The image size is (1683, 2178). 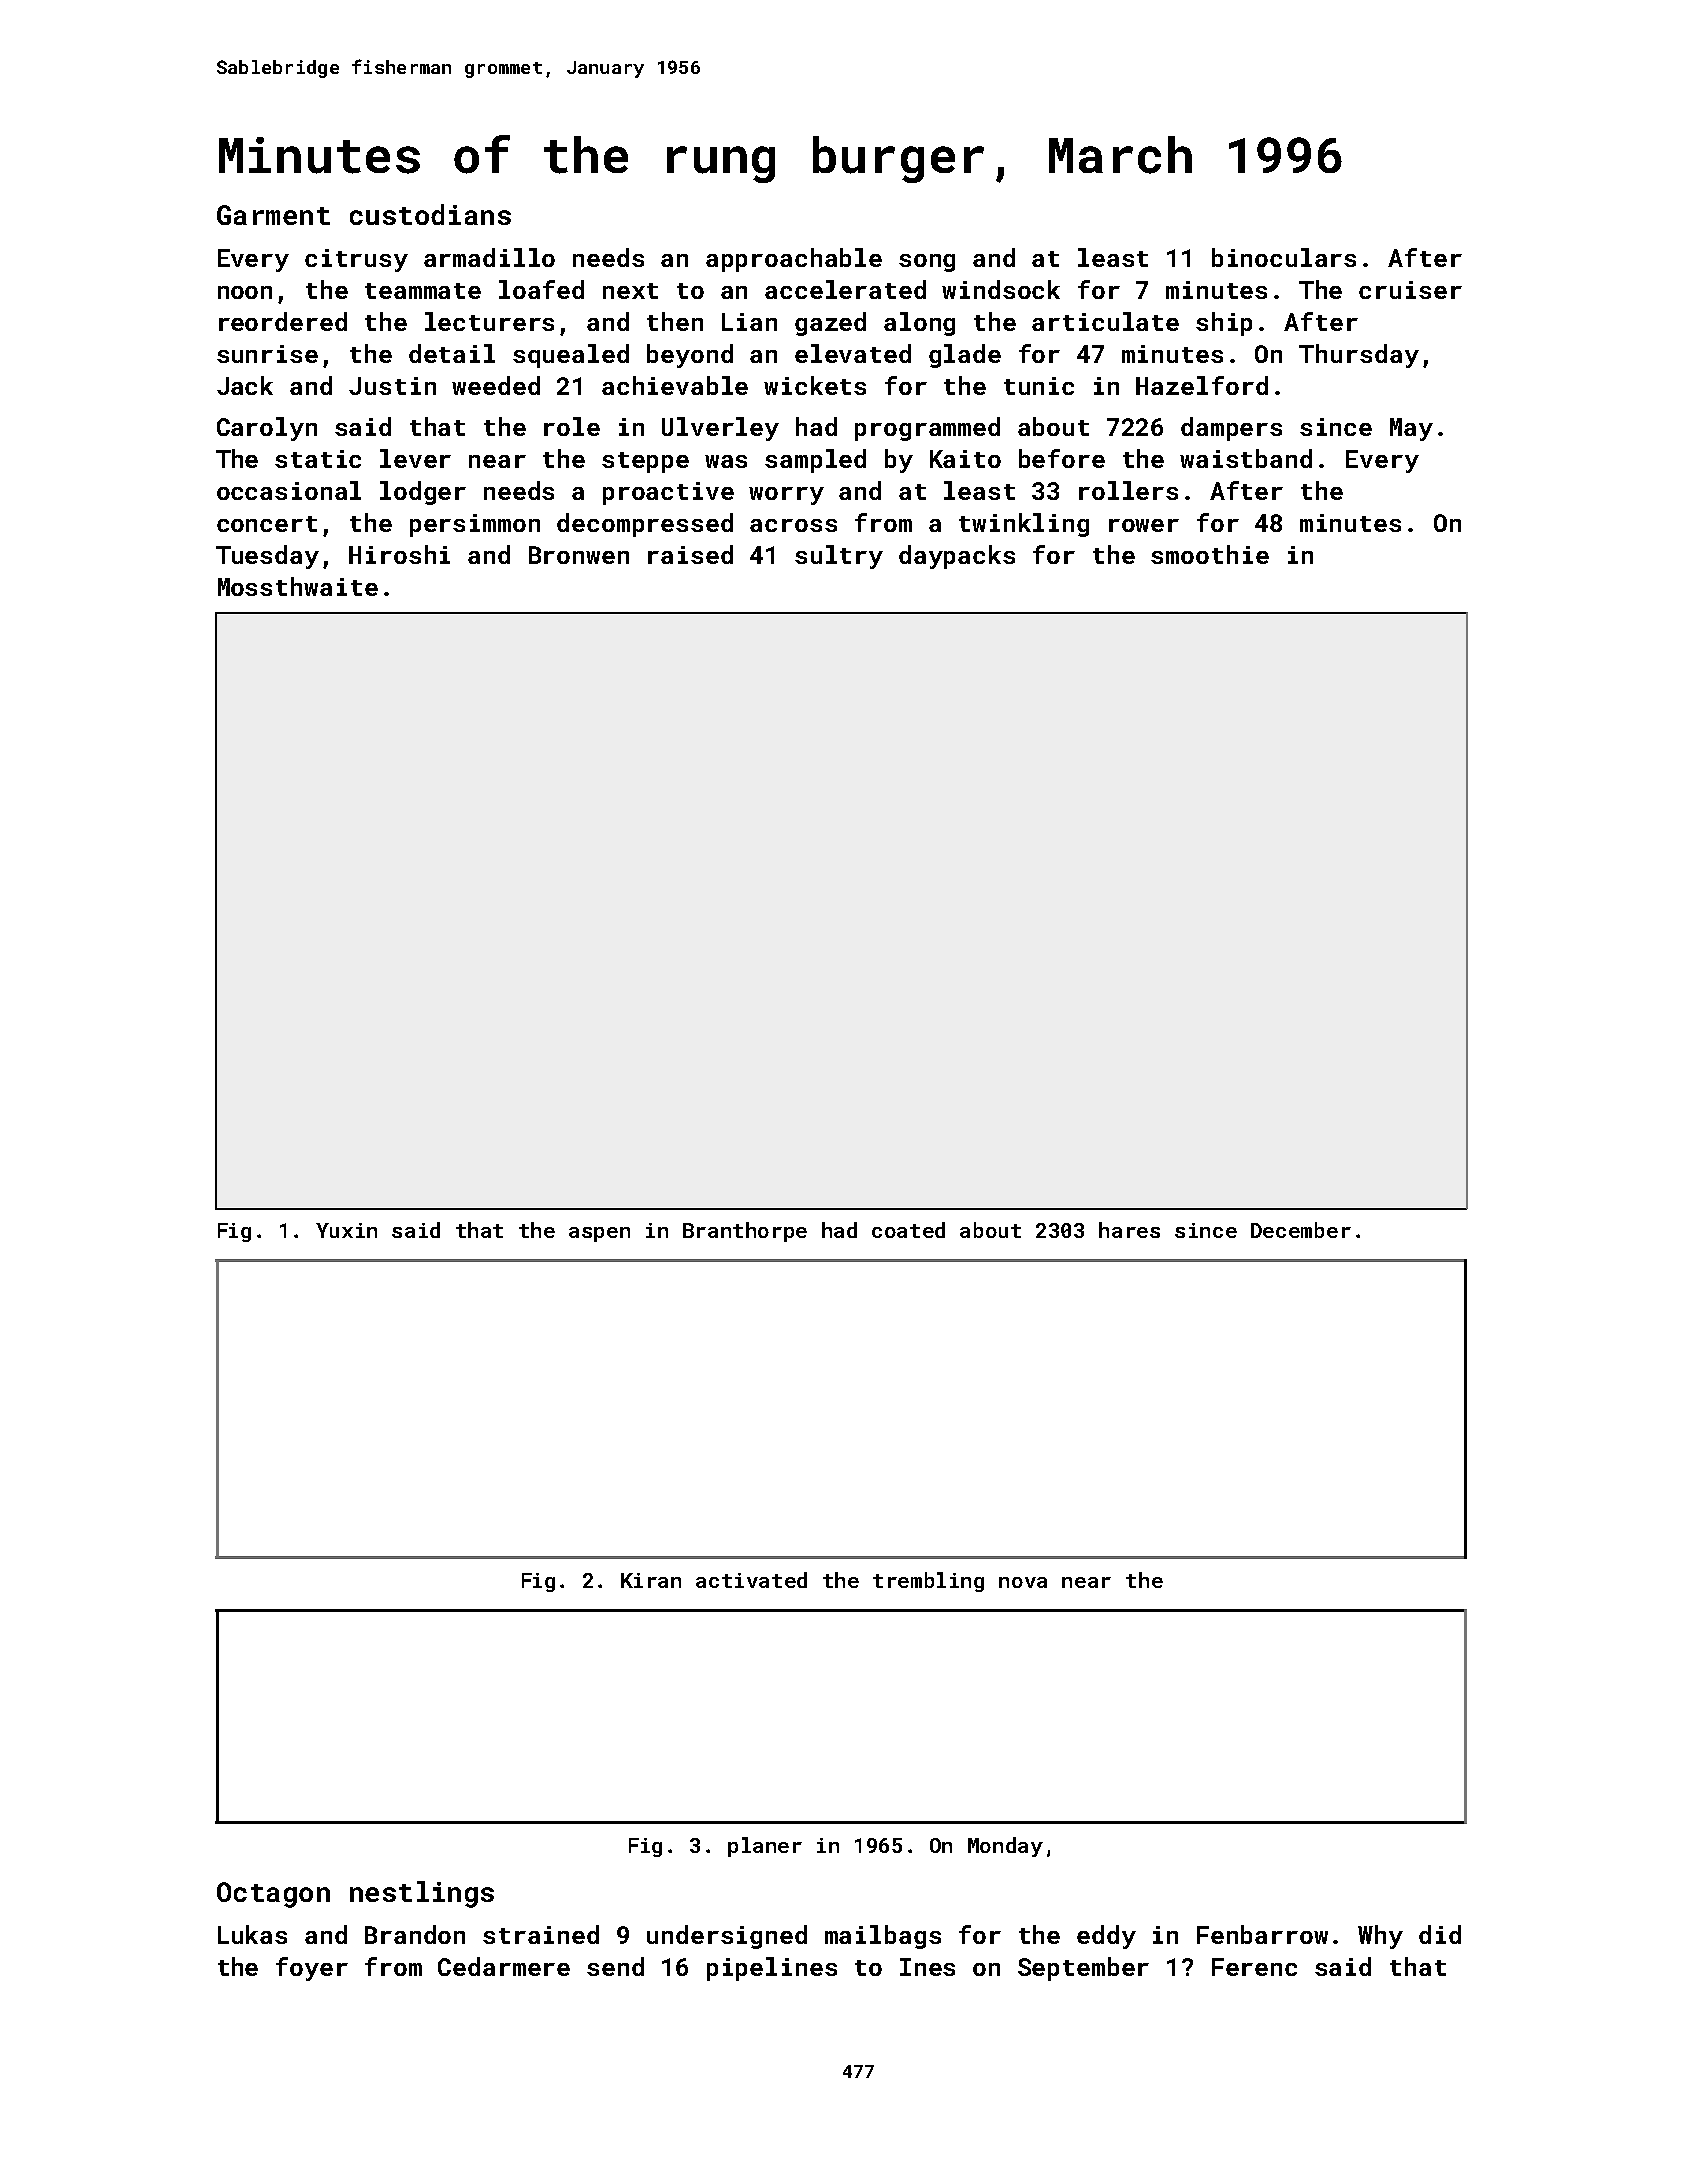 I want to click on nova, so click(x=1023, y=1582).
